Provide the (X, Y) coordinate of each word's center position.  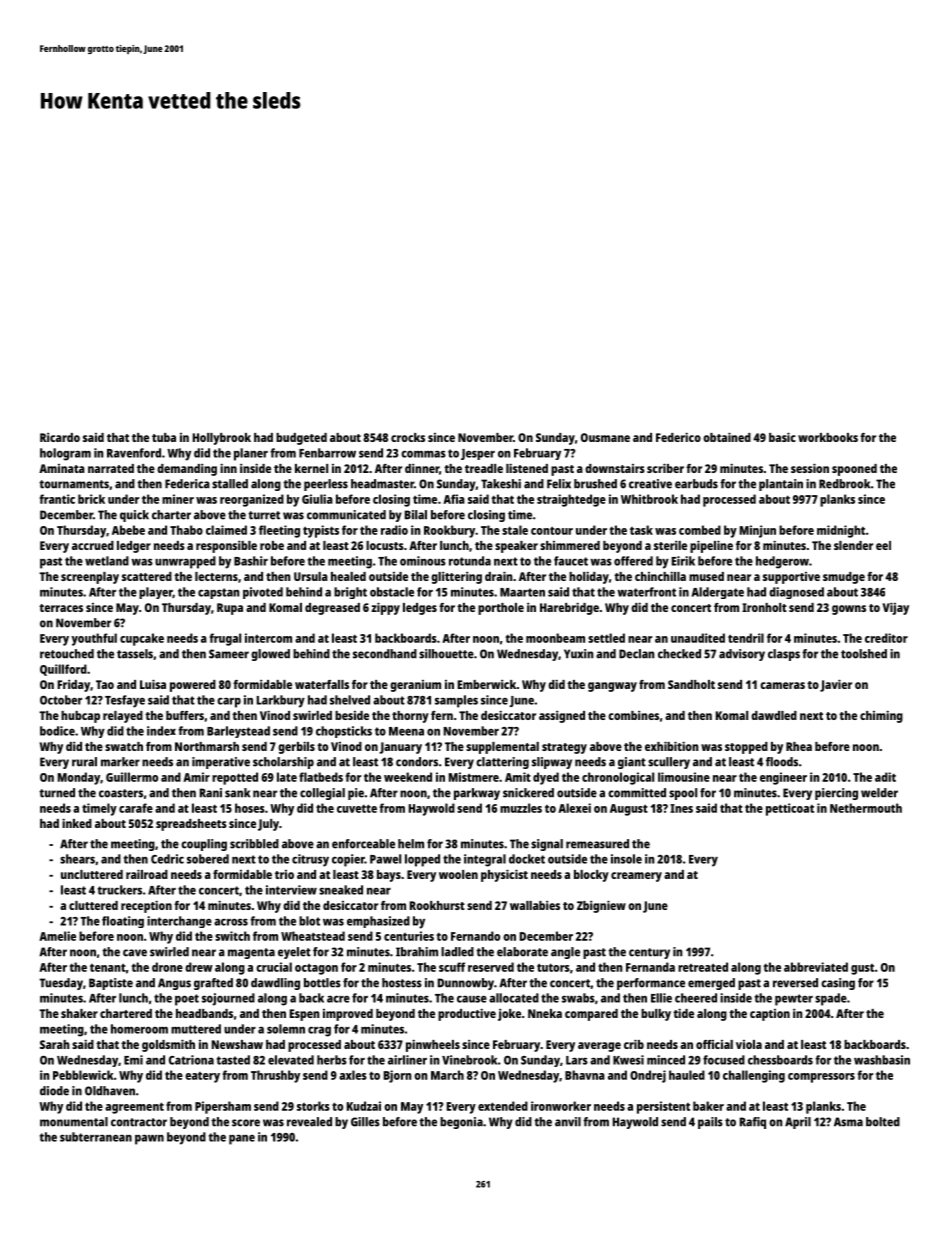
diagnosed (796, 593)
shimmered (570, 545)
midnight (841, 531)
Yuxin (579, 654)
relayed (123, 717)
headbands (204, 1013)
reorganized (252, 500)
